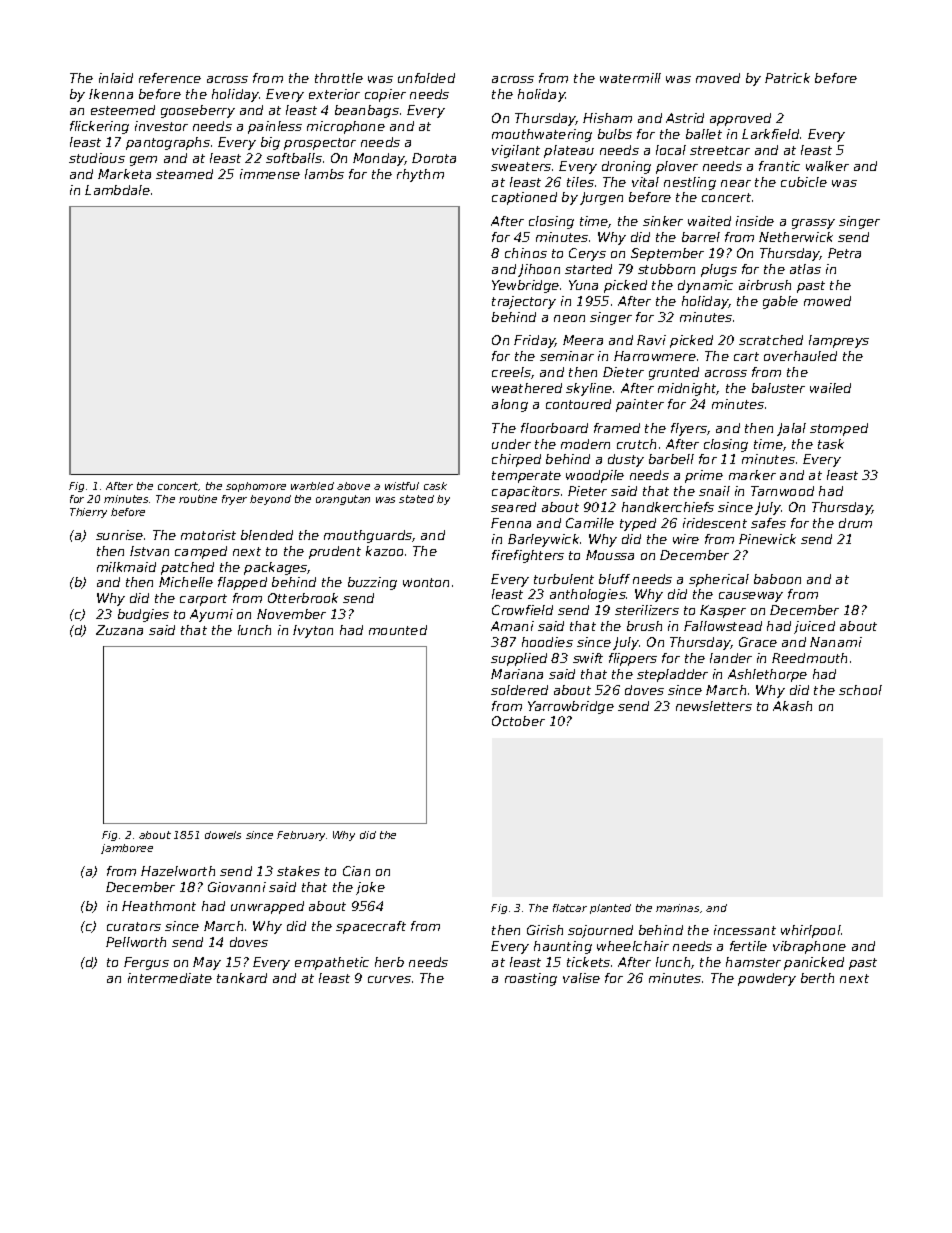 The image size is (952, 1233). Describe the element at coordinates (198, 499) in the document. I see `routine` at that location.
